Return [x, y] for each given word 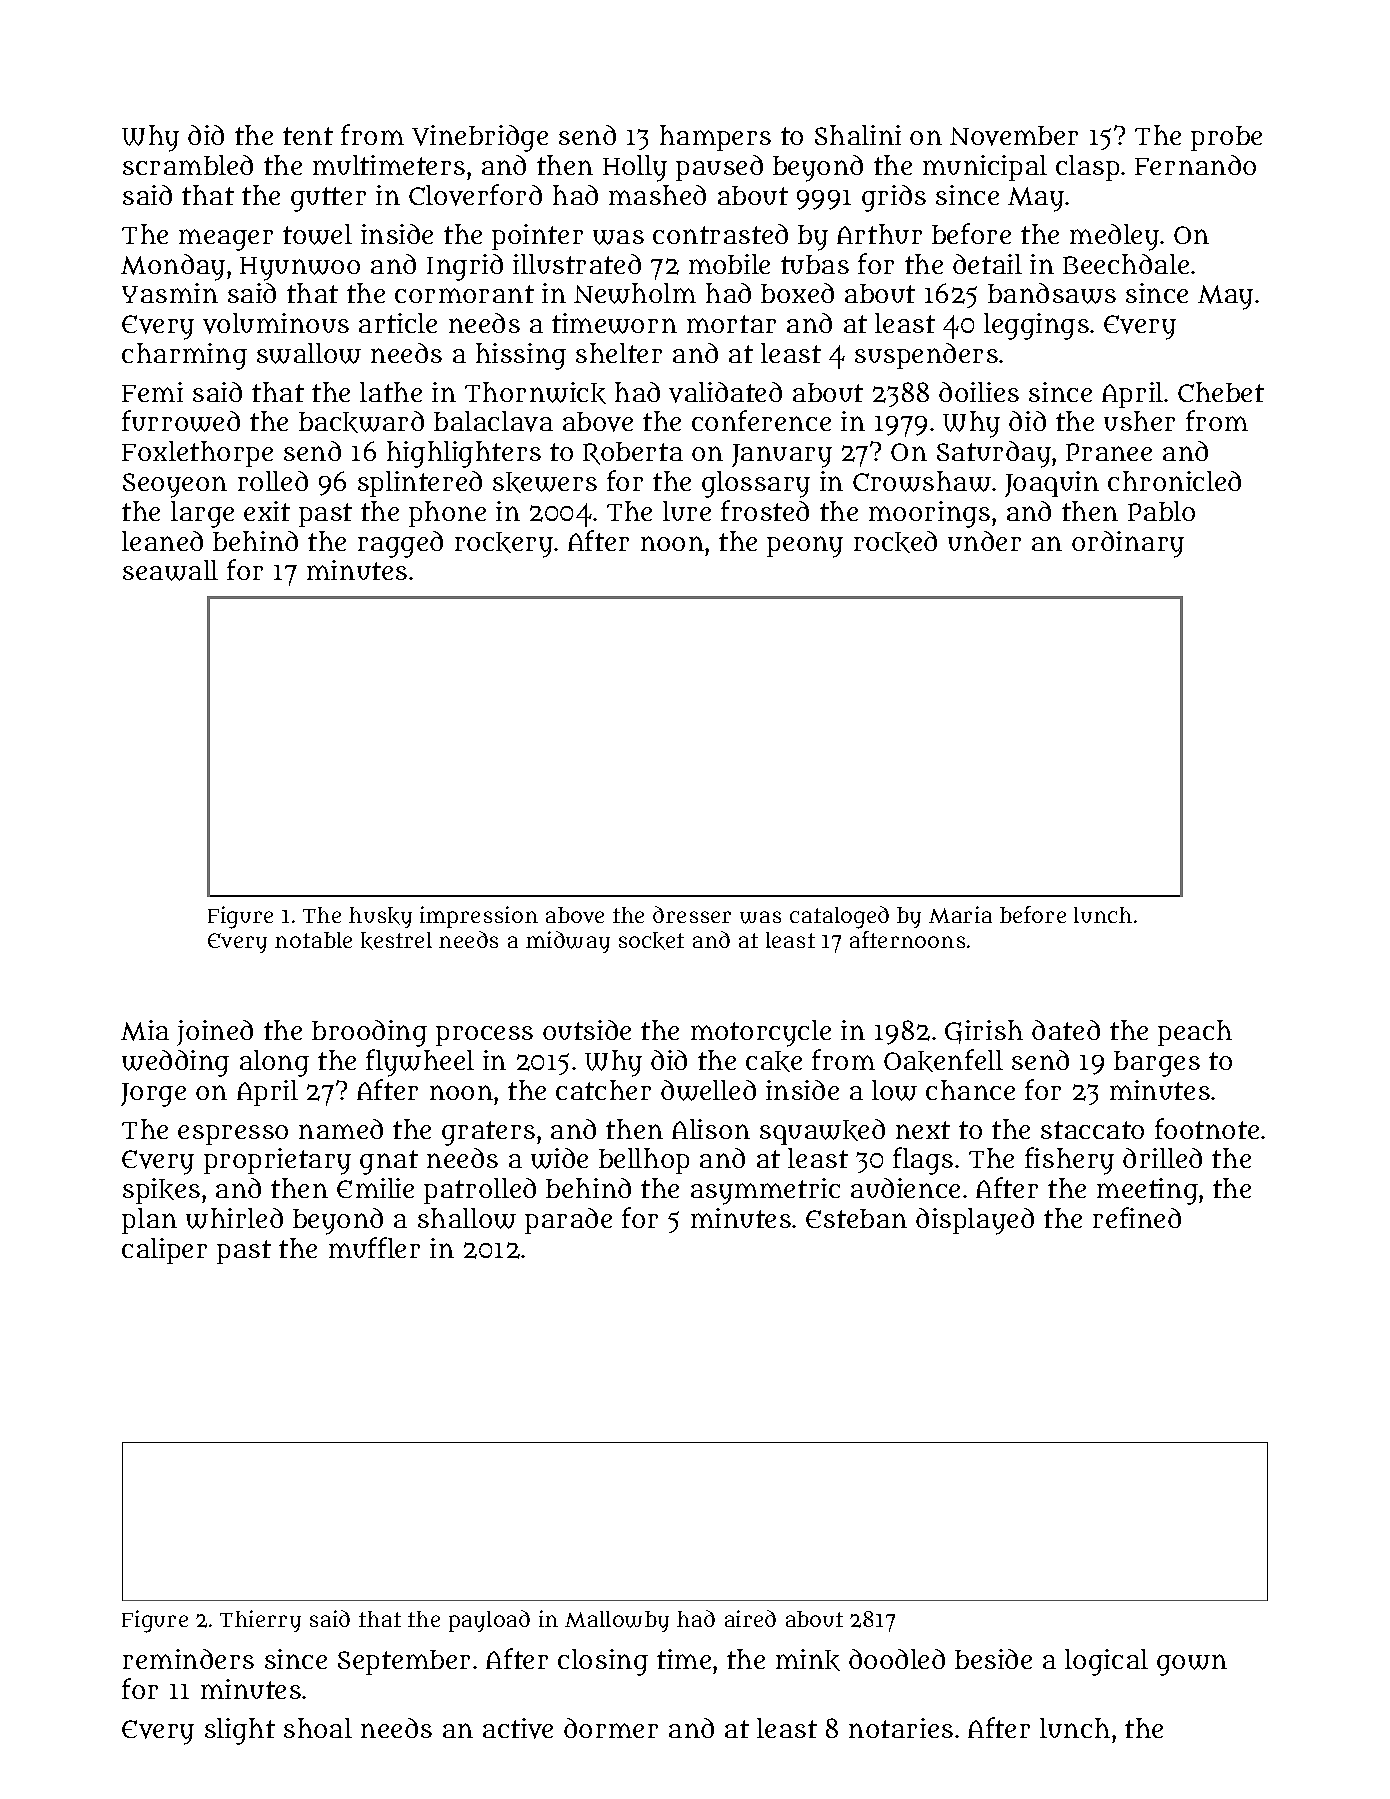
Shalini [858, 135]
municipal [985, 168]
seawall [170, 570]
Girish [984, 1032]
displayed [975, 1221]
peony [805, 547]
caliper [164, 1251]
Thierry [260, 1621]
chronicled [1174, 481]
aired [750, 1618]
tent [308, 136]
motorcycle [761, 1033]
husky [380, 917]
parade [568, 1221]
